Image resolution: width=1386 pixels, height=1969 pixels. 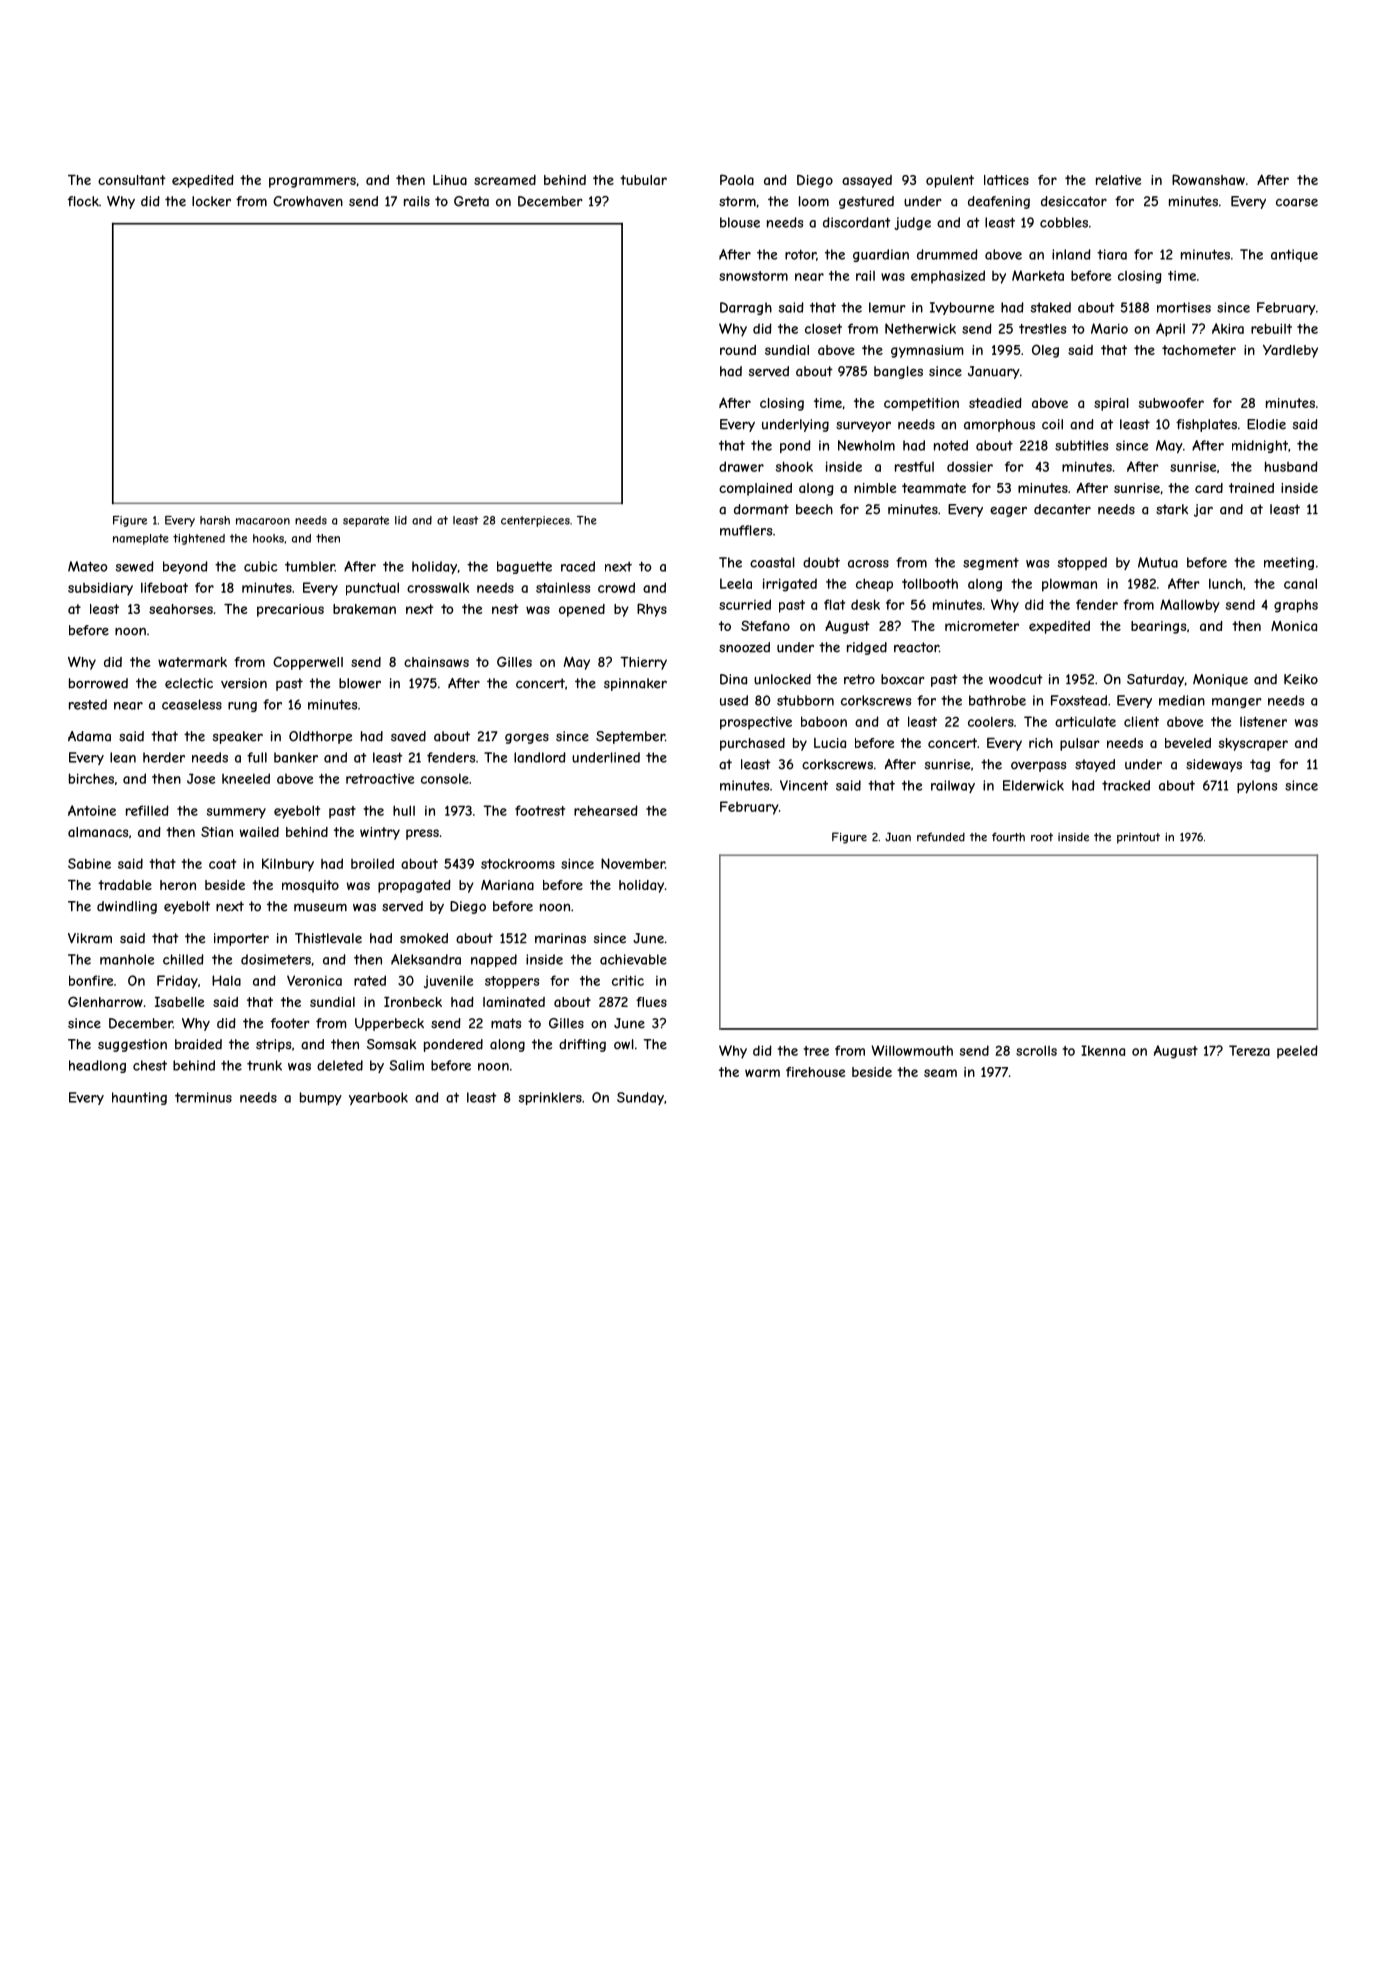 I want to click on consultant, so click(x=131, y=180).
